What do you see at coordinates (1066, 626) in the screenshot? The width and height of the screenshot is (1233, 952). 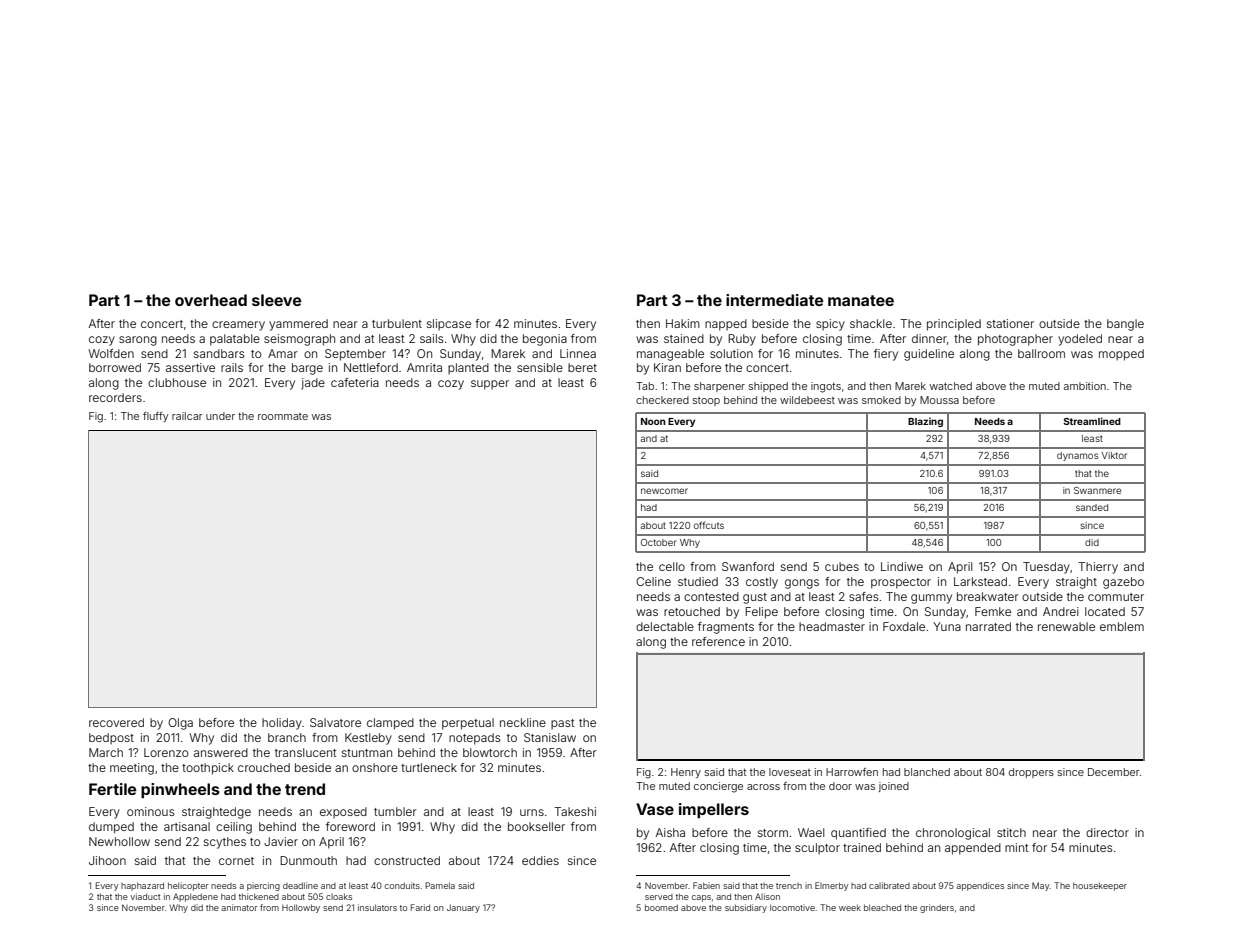 I see `renewable` at bounding box center [1066, 626].
